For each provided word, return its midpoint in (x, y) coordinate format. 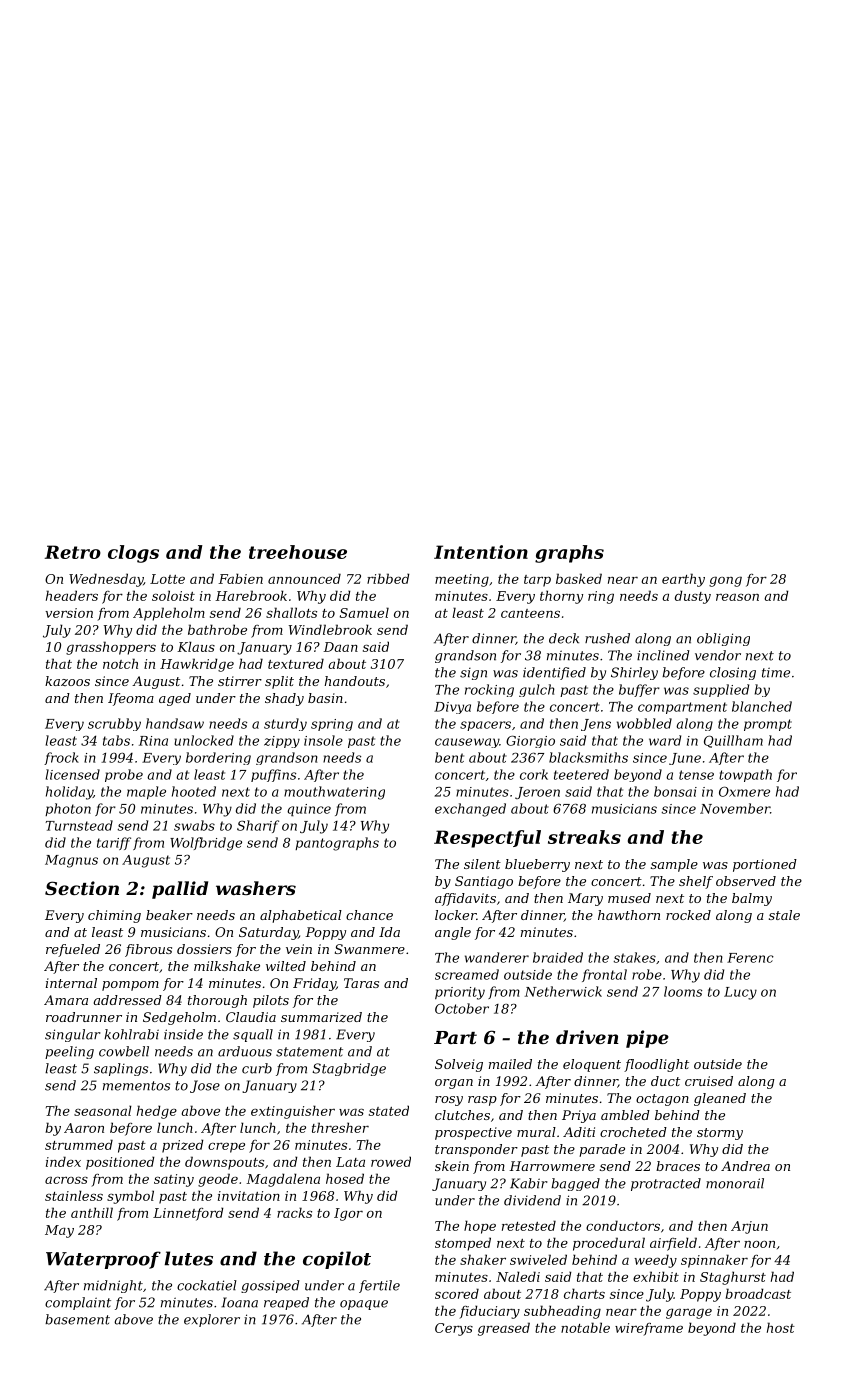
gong (725, 581)
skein (452, 1166)
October (462, 1008)
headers (72, 595)
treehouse (298, 552)
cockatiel (207, 1285)
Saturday (268, 933)
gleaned (720, 1099)
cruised (709, 1081)
